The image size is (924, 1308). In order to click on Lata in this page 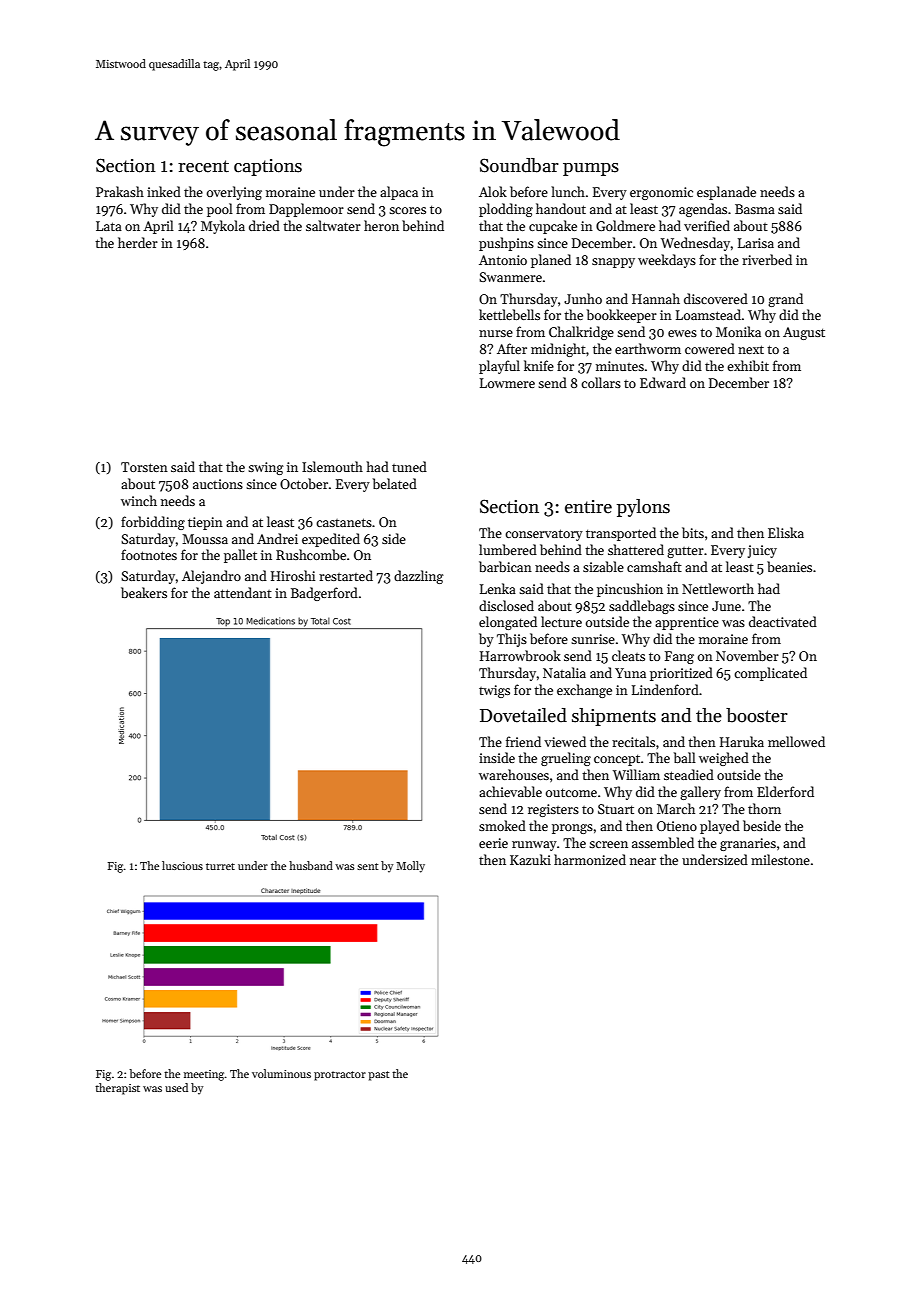, I will do `click(109, 226)`.
